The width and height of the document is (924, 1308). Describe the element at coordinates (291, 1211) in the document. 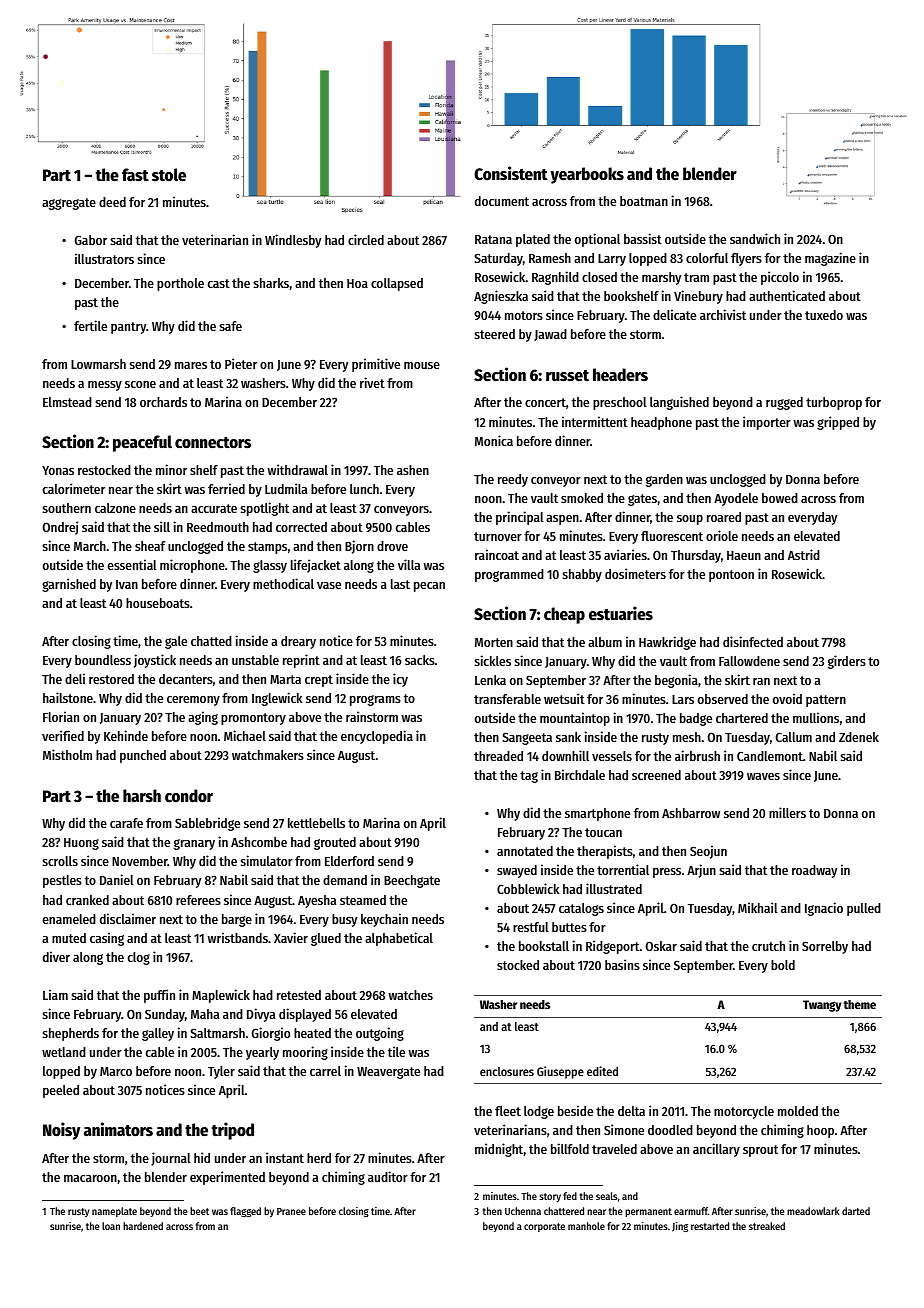

I see `Pranee` at that location.
